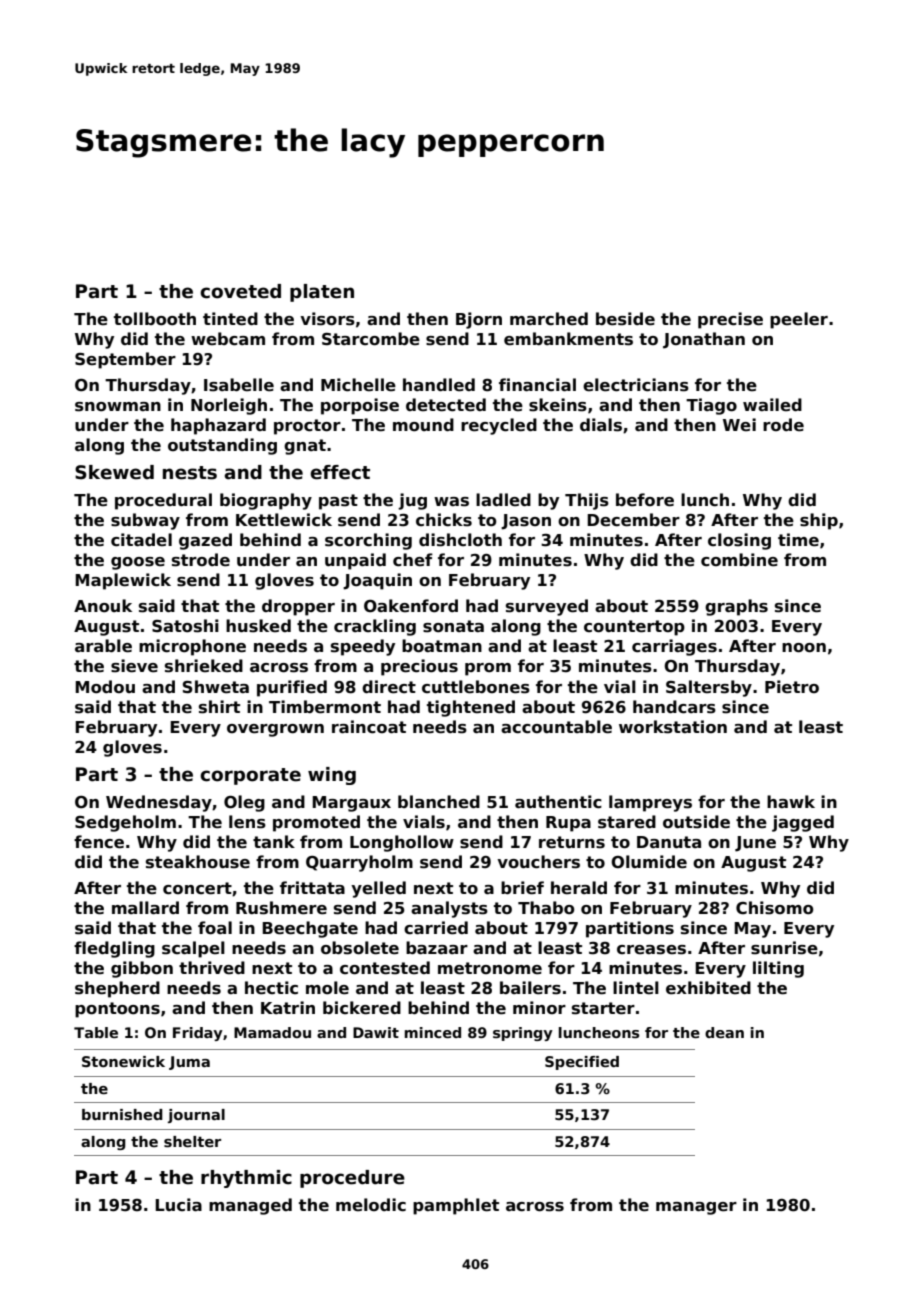  I want to click on Jason, so click(526, 522).
